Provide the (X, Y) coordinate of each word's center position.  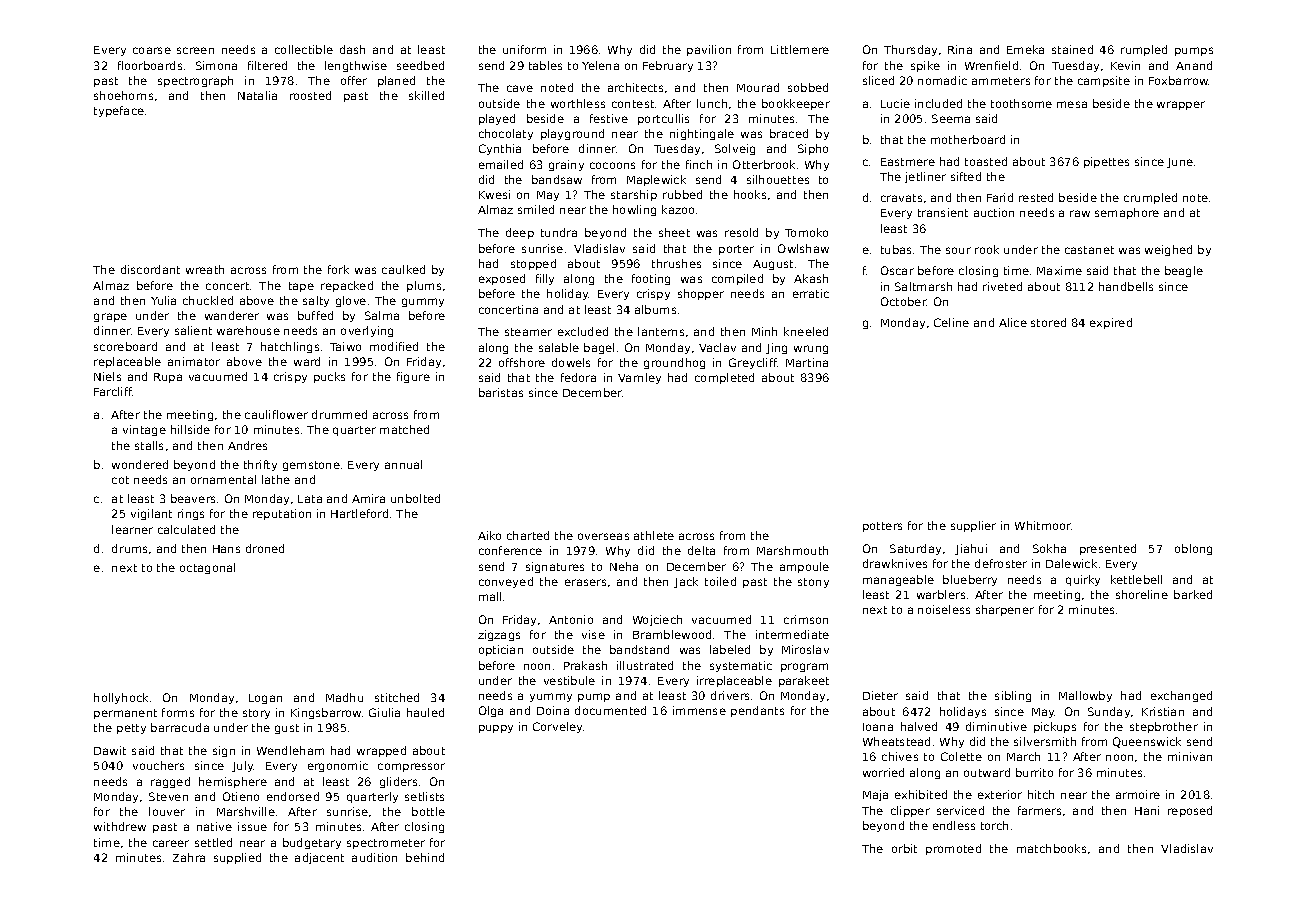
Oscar (897, 270)
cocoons (612, 165)
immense (699, 710)
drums (129, 548)
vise (593, 634)
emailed (501, 164)
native (214, 826)
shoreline (1142, 594)
